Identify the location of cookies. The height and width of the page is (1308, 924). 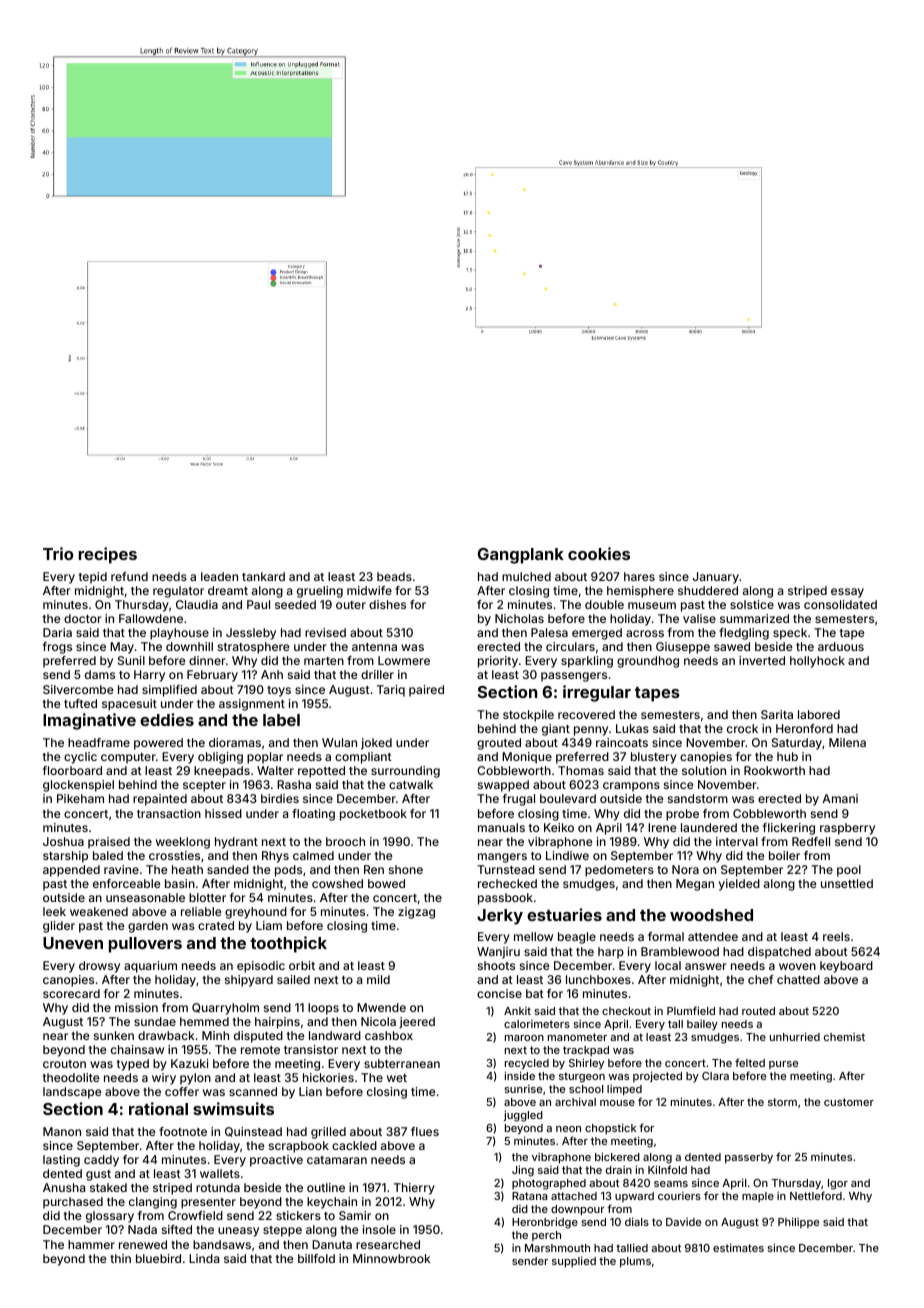
(599, 553).
